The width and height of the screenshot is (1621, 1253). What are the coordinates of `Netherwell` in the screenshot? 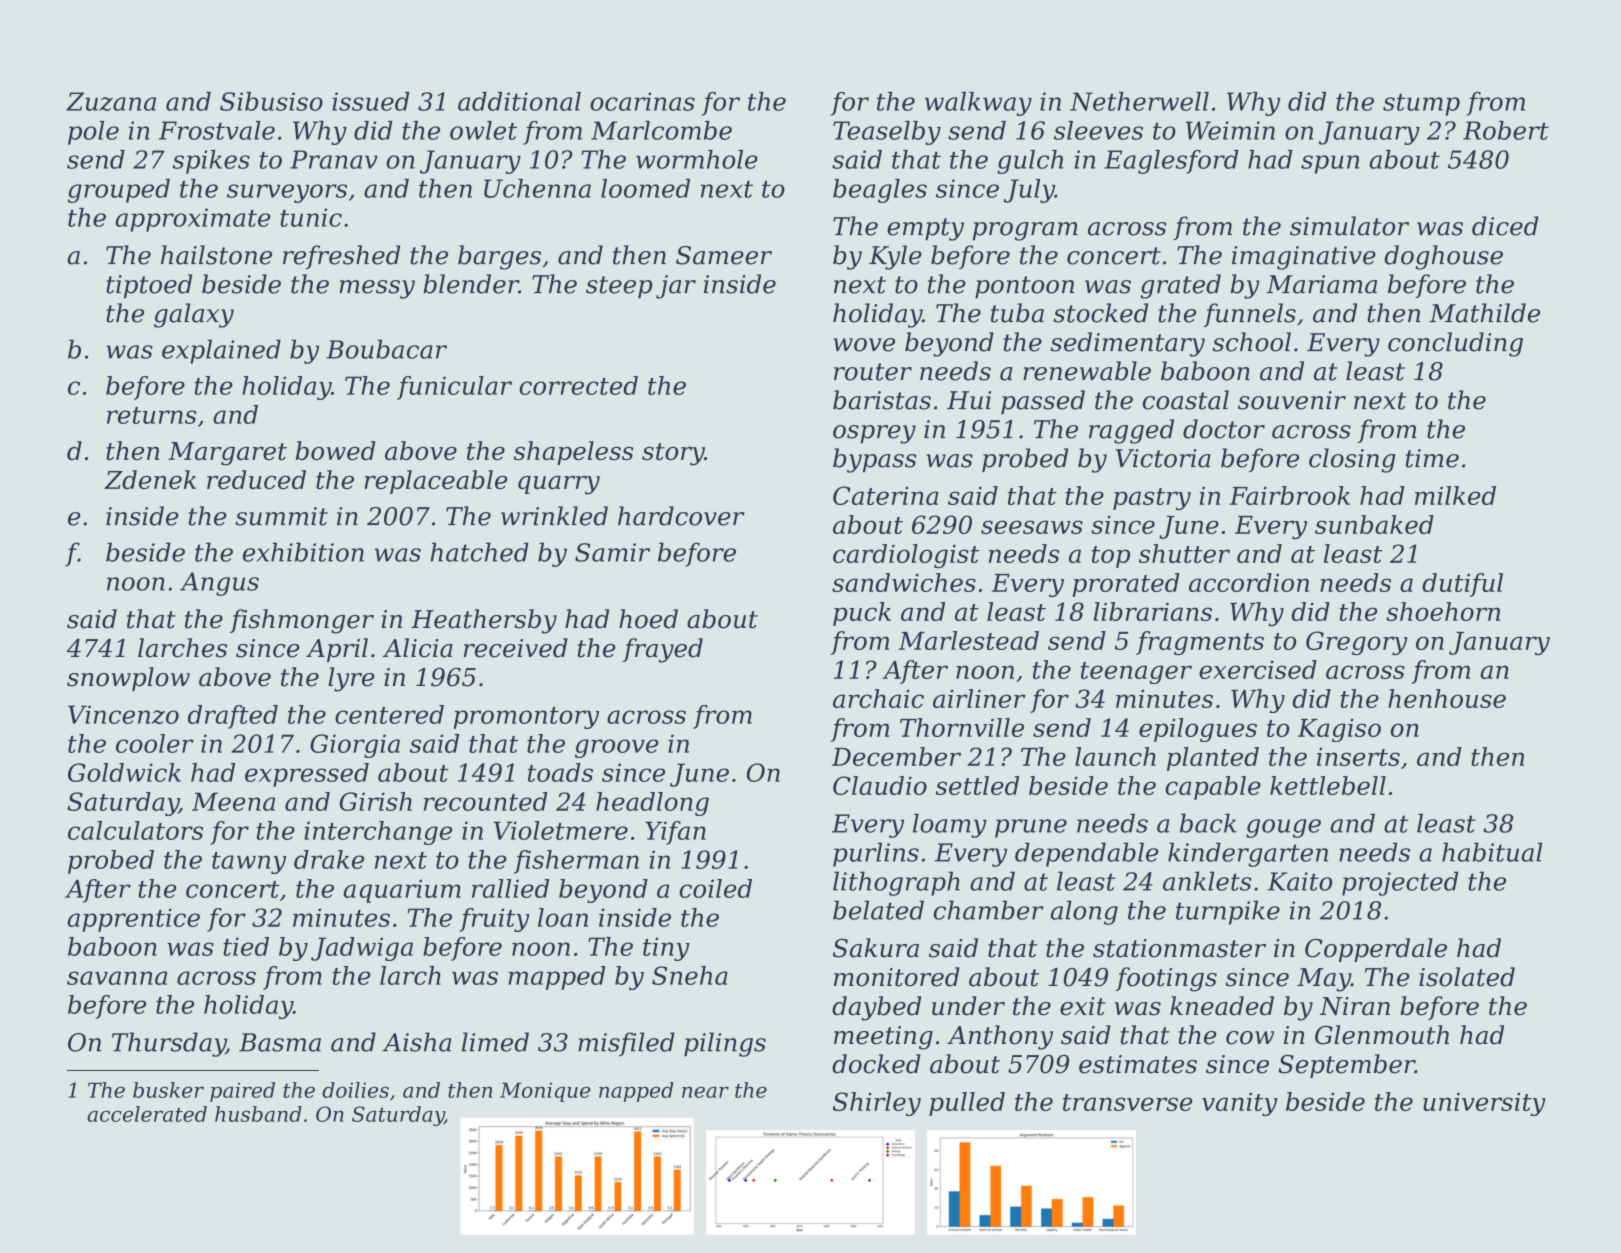 It's located at (1139, 101).
